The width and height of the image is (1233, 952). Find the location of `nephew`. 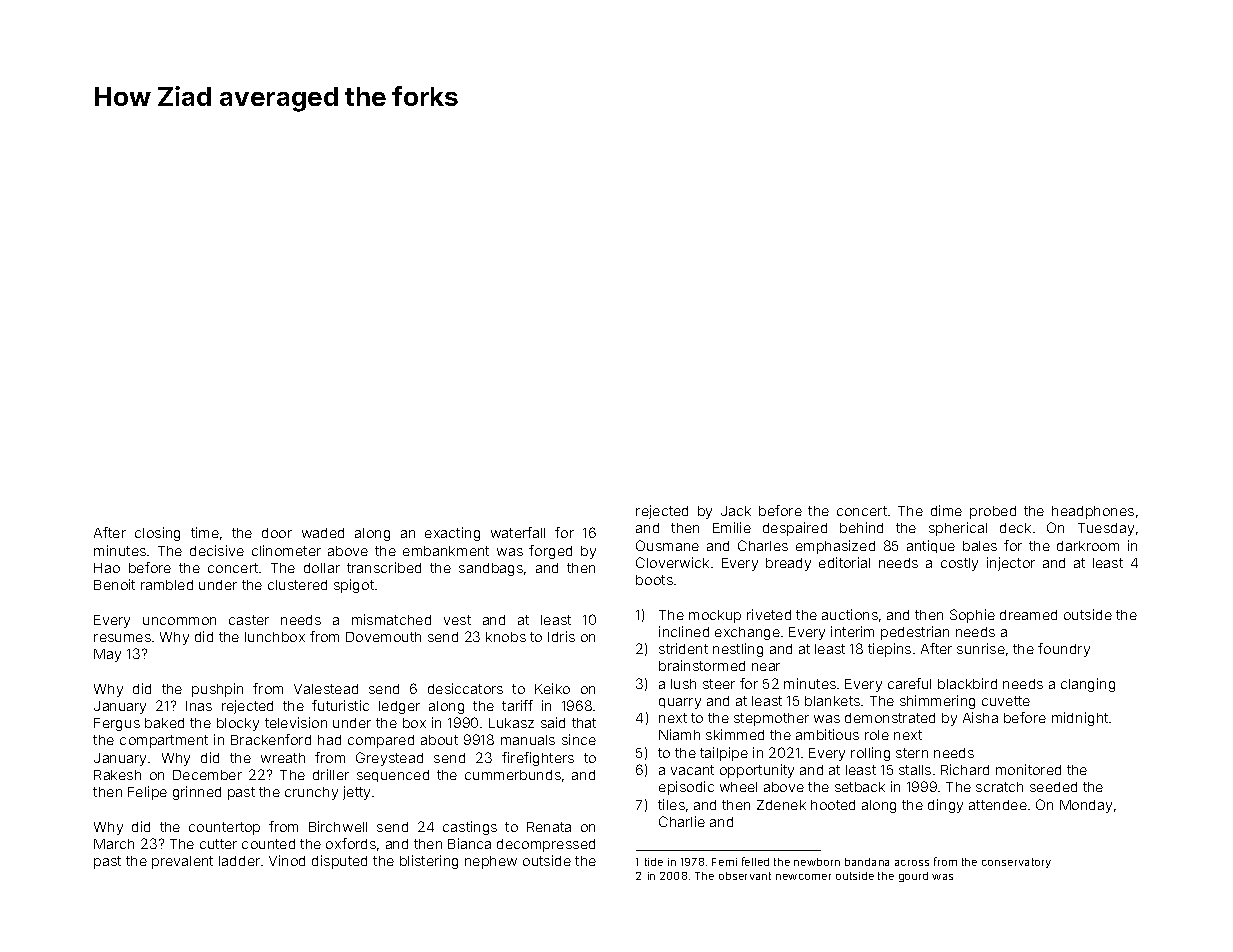

nephew is located at coordinates (491, 862).
